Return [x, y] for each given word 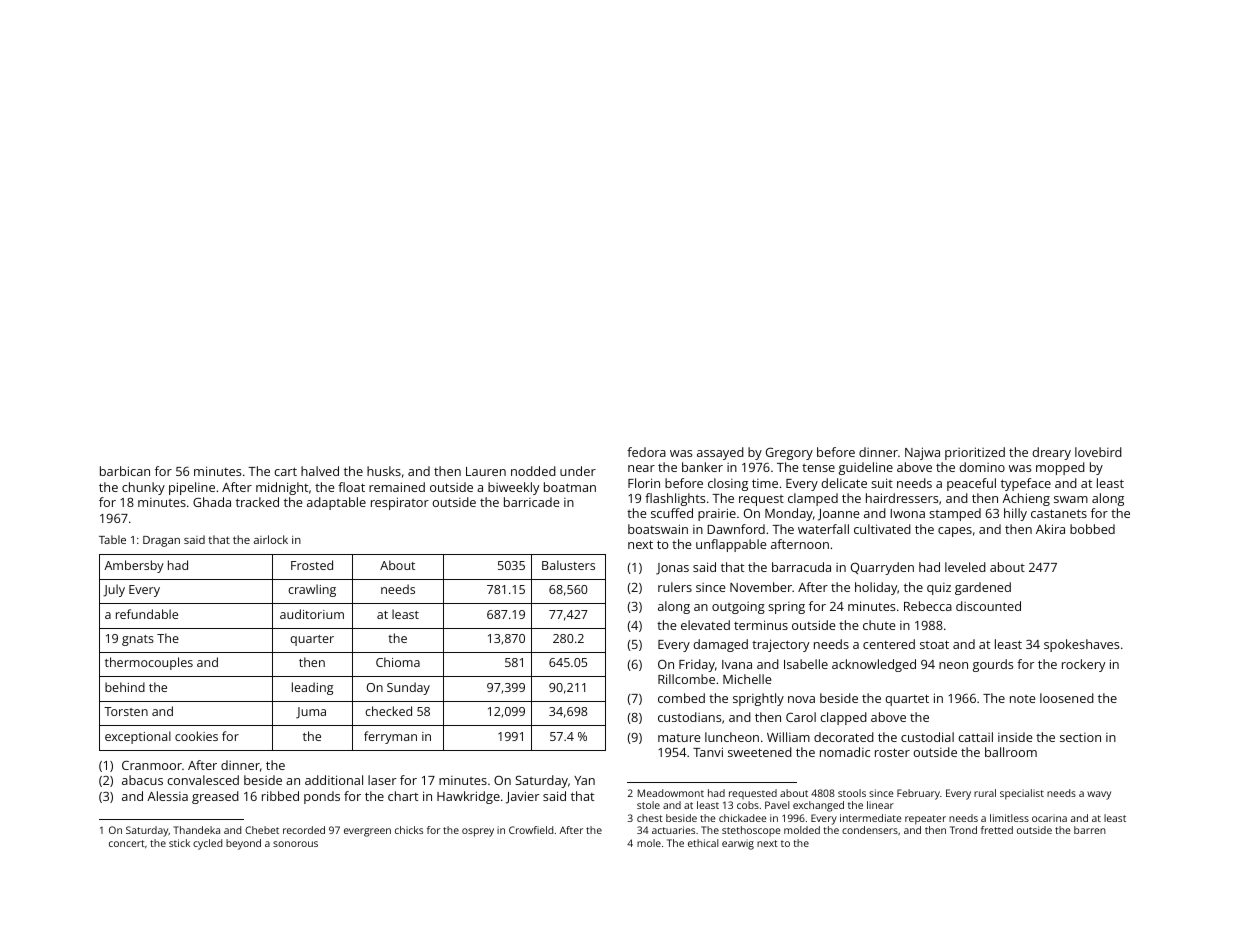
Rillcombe [686, 679]
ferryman [390, 737]
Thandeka [196, 830]
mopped [1060, 468]
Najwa [922, 453]
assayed [720, 453]
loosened [1067, 698]
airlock [271, 539]
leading [312, 688]
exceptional [138, 737]
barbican [125, 471]
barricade [531, 502]
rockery [1083, 665]
